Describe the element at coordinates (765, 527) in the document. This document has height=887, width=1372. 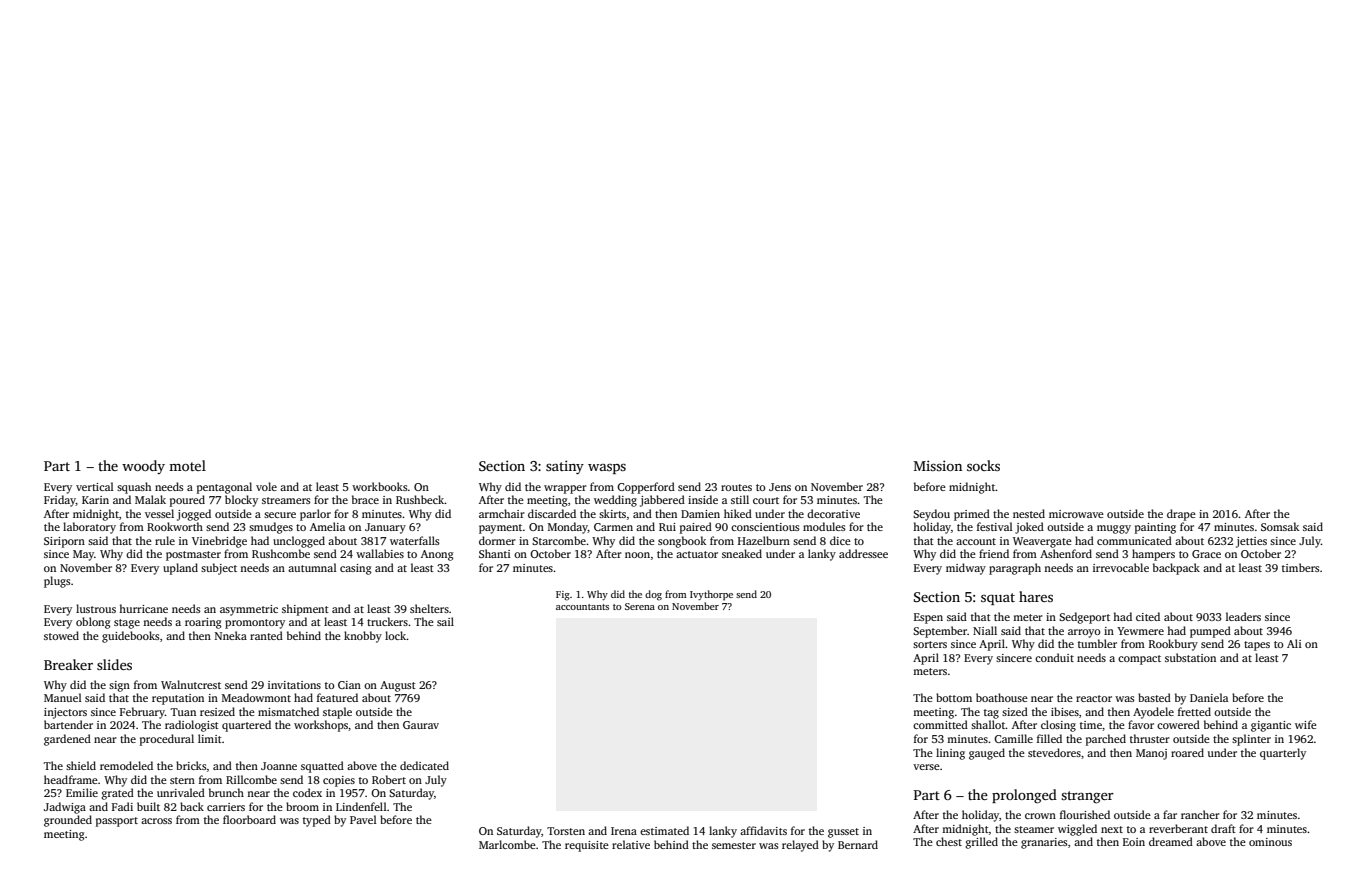
I see `conscientious` at that location.
